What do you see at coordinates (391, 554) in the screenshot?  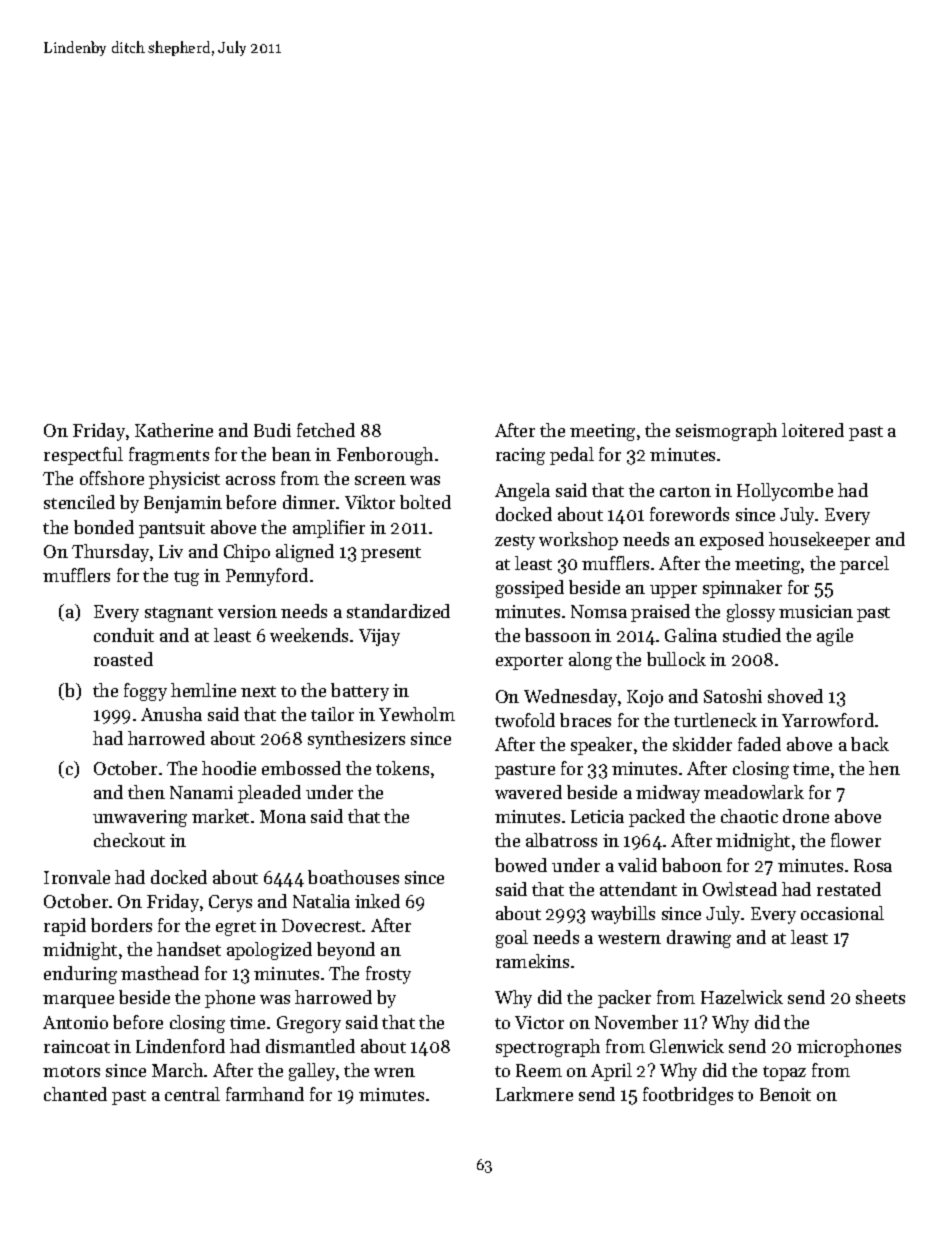 I see `present` at bounding box center [391, 554].
